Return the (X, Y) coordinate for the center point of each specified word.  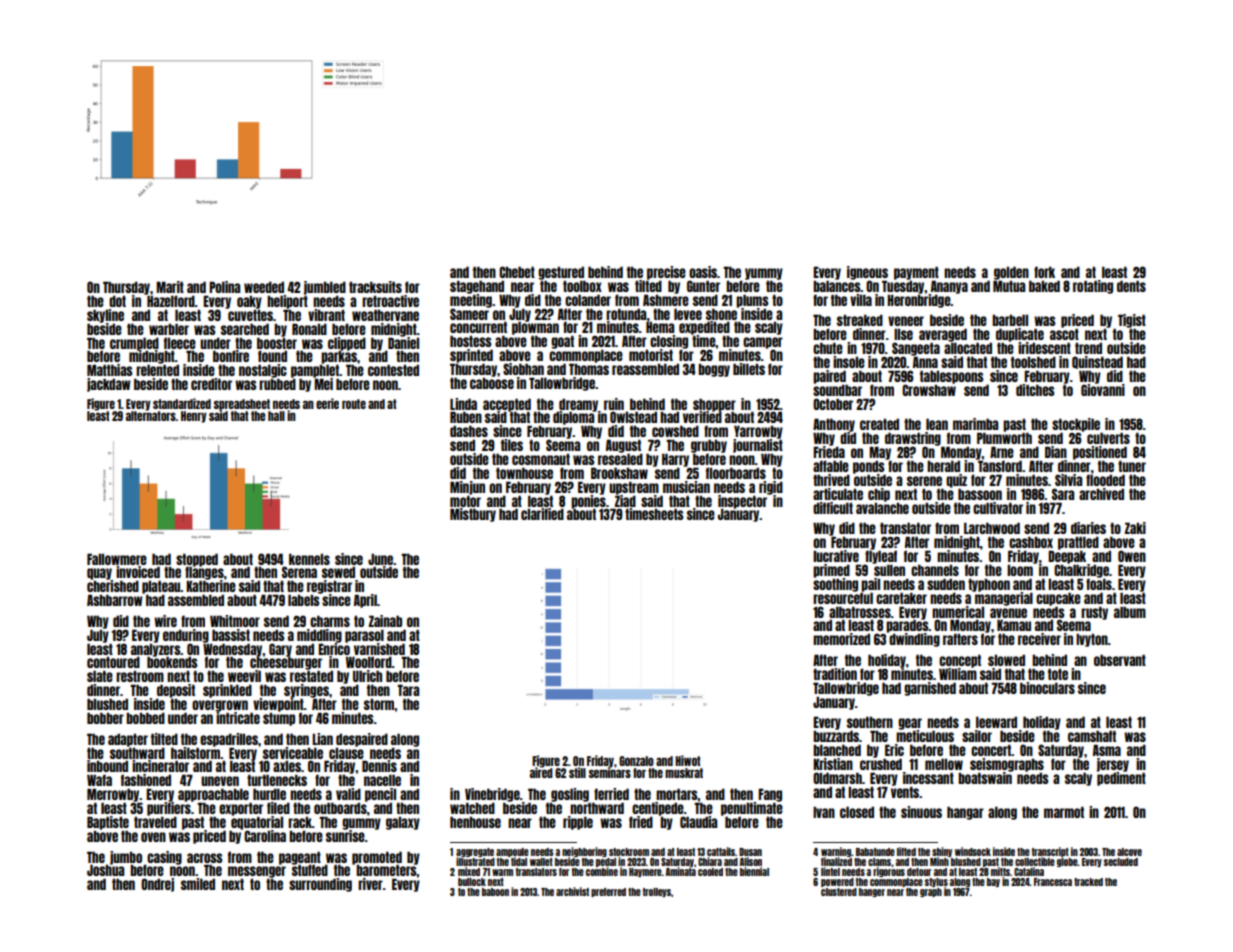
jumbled (325, 288)
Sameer (469, 314)
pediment (1121, 779)
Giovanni (1103, 390)
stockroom (629, 852)
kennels (309, 559)
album (1130, 612)
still (577, 772)
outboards (340, 808)
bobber (105, 718)
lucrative (836, 556)
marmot (1064, 812)
